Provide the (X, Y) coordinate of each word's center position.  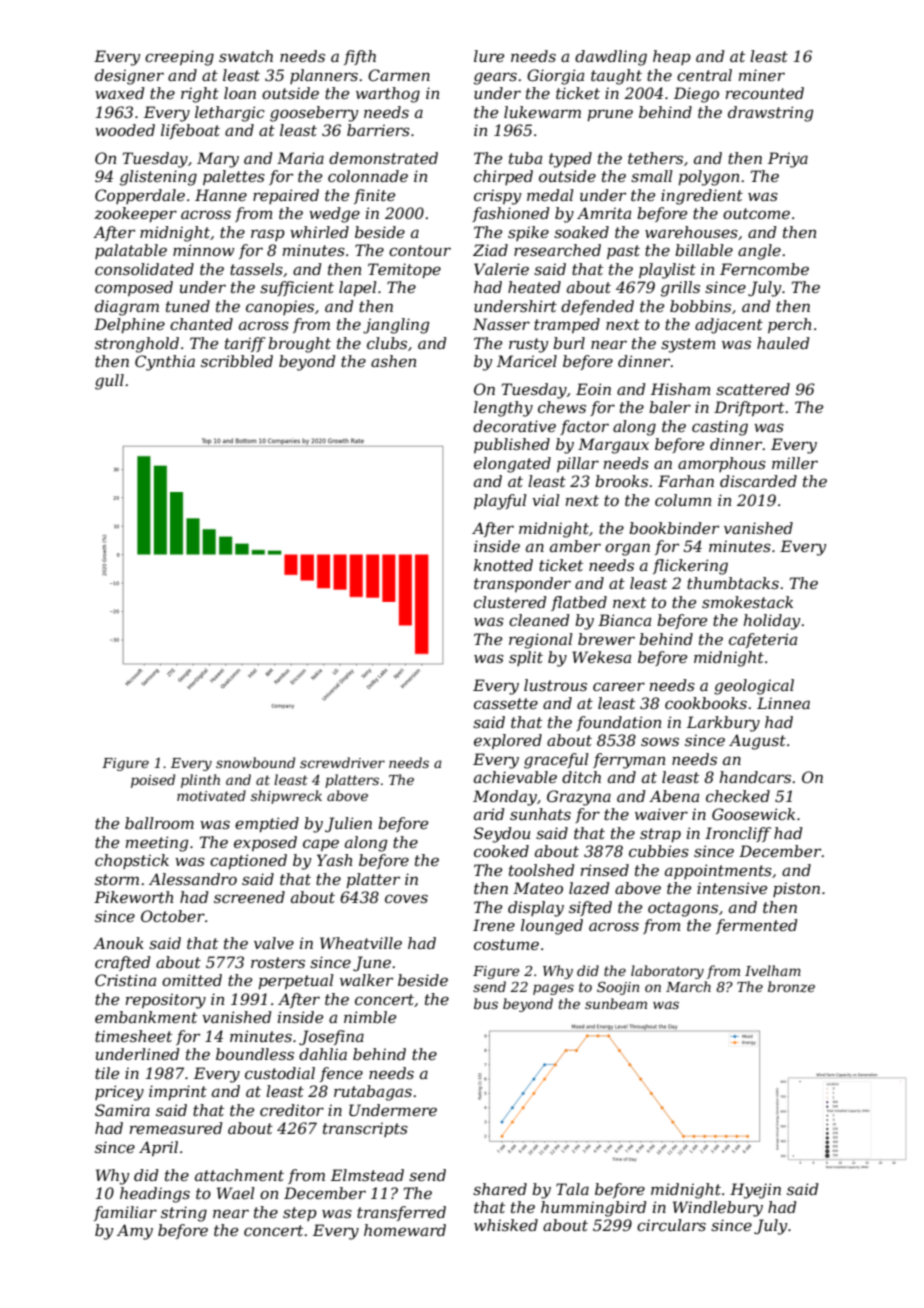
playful (500, 502)
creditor (292, 1110)
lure (489, 56)
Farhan (686, 481)
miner (762, 75)
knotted (503, 565)
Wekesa (601, 657)
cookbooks (706, 703)
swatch (246, 56)
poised (153, 781)
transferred (401, 1213)
